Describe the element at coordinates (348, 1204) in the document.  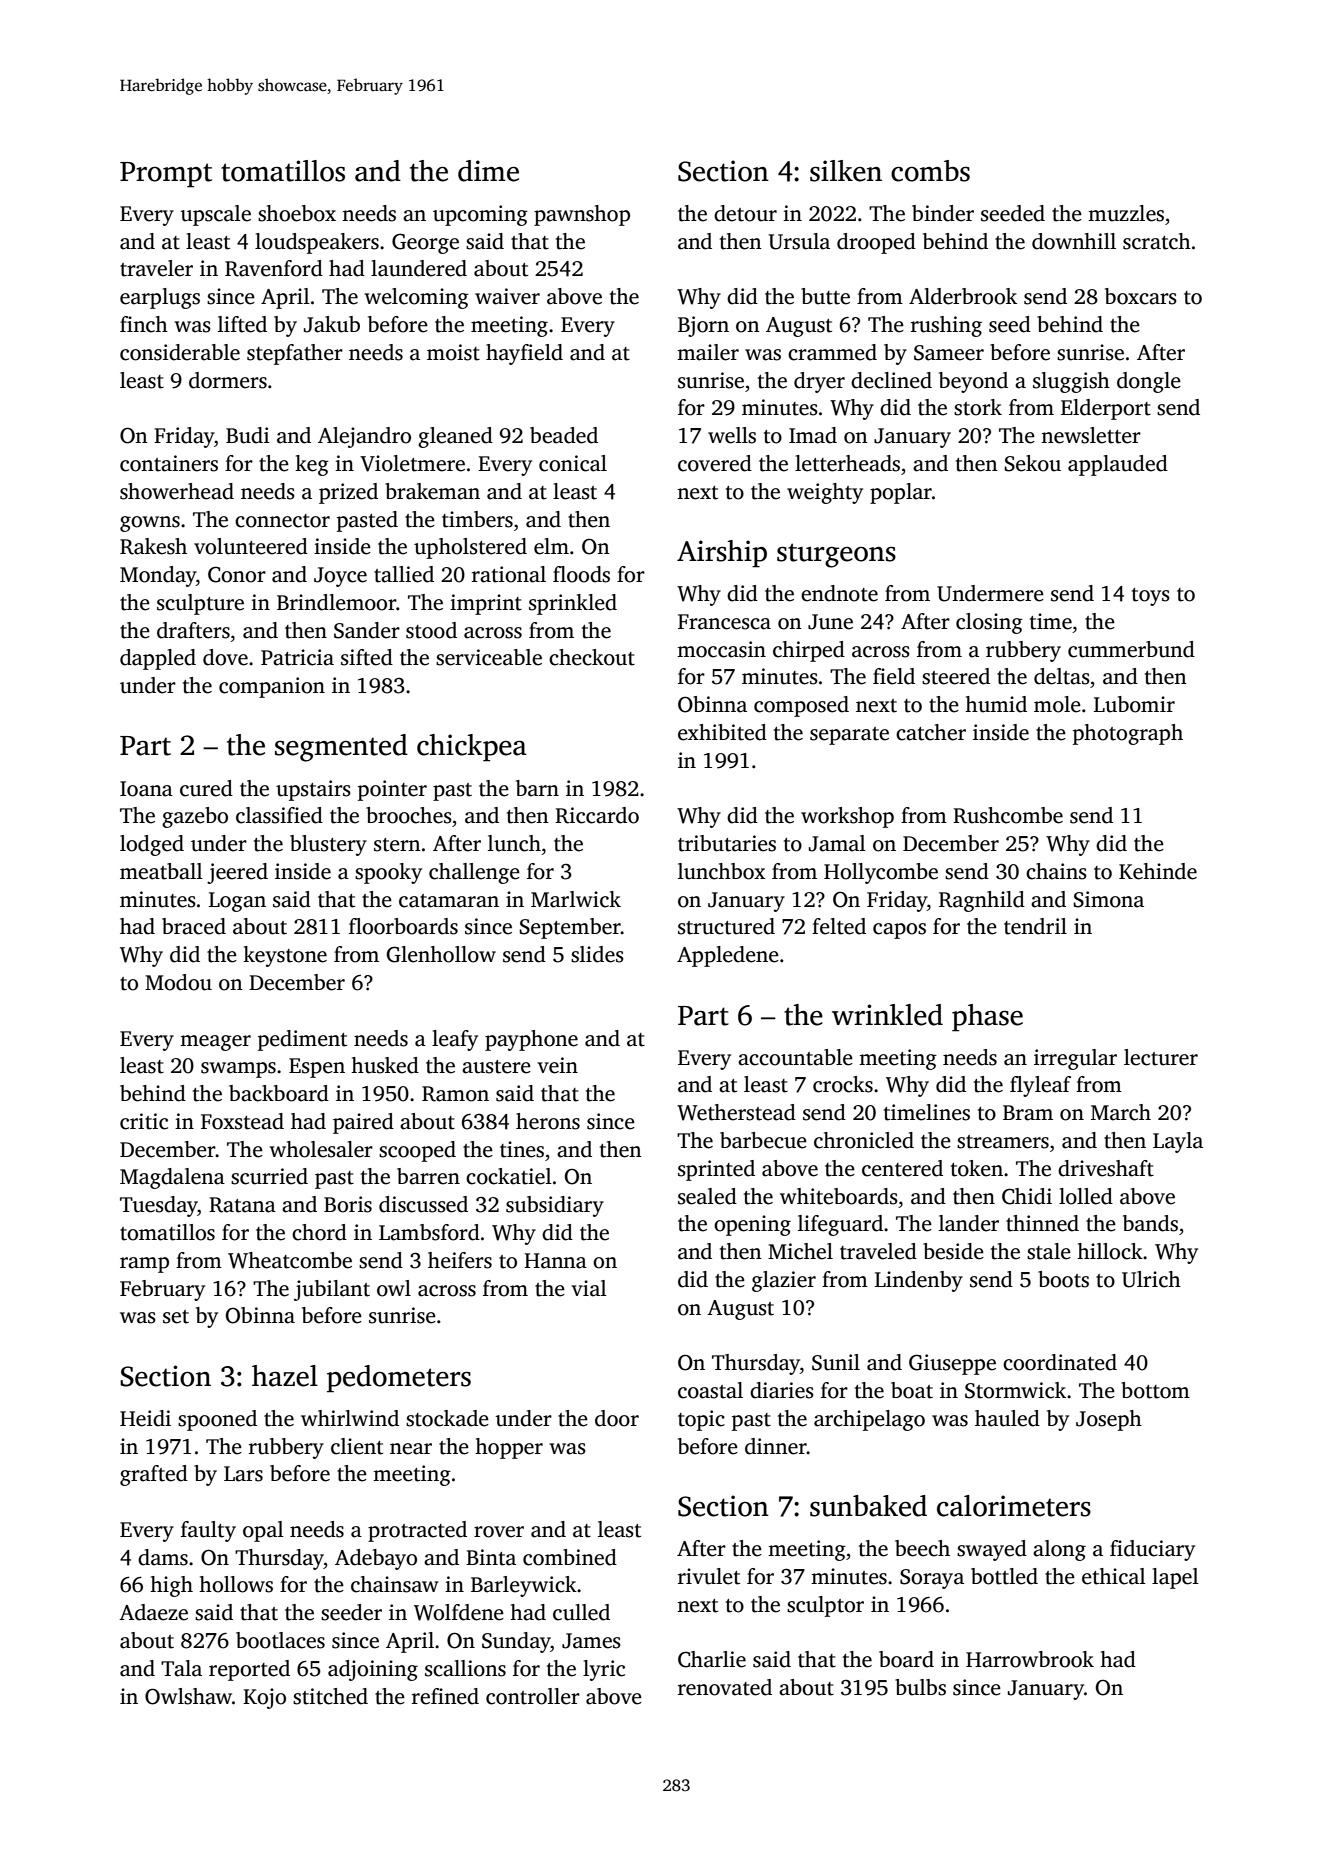
I see `Boris` at that location.
